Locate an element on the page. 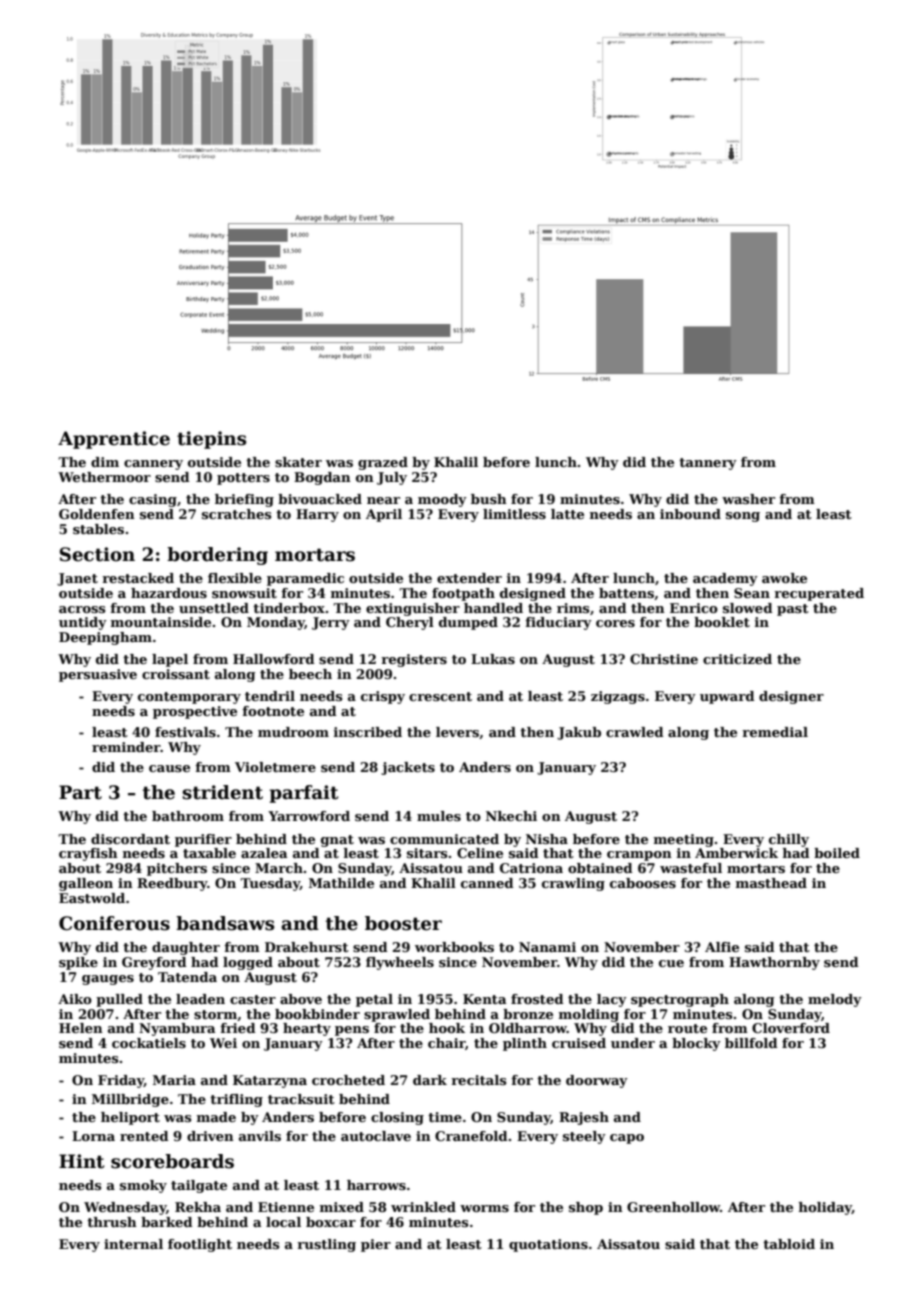  billfold is located at coordinates (751, 1043).
